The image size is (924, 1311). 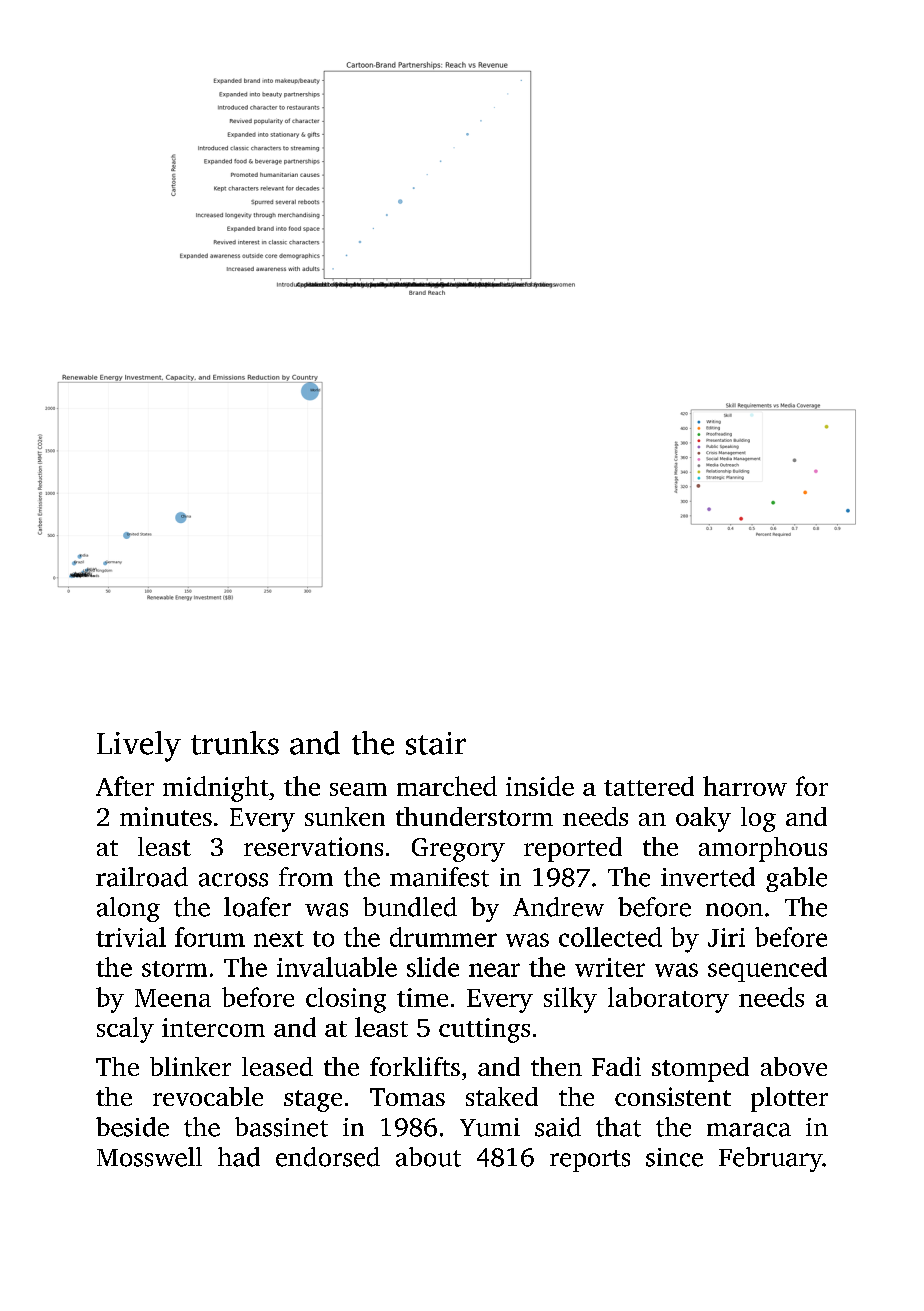 What do you see at coordinates (726, 937) in the document?
I see `Jiri` at bounding box center [726, 937].
